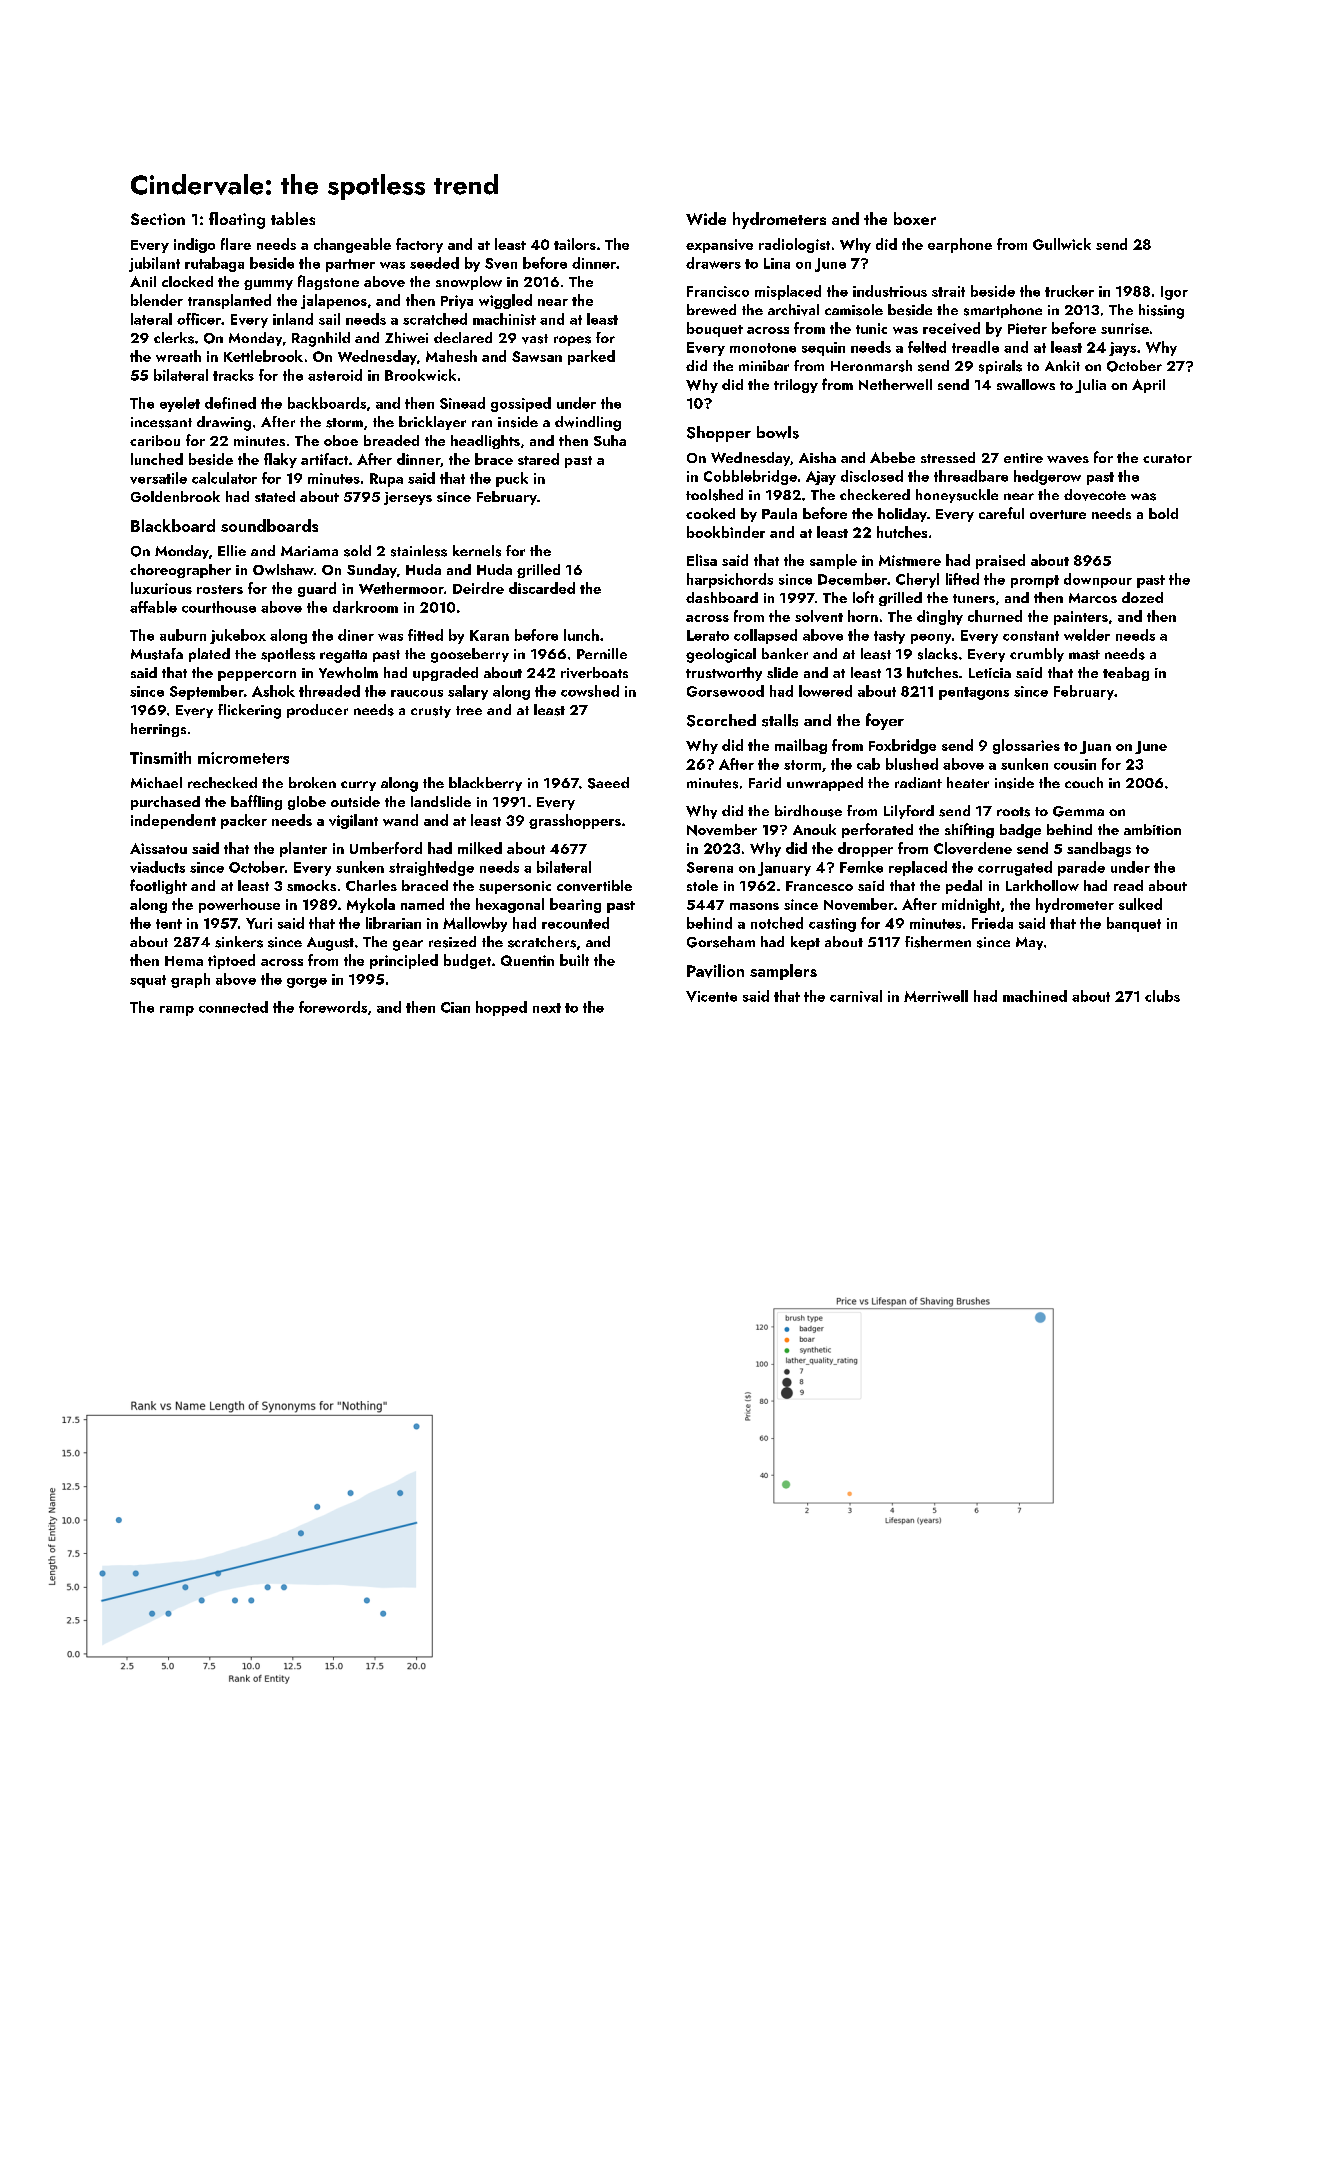 Image resolution: width=1324 pixels, height=2181 pixels. Describe the element at coordinates (478, 588) in the screenshot. I see `Deirdre` at that location.
